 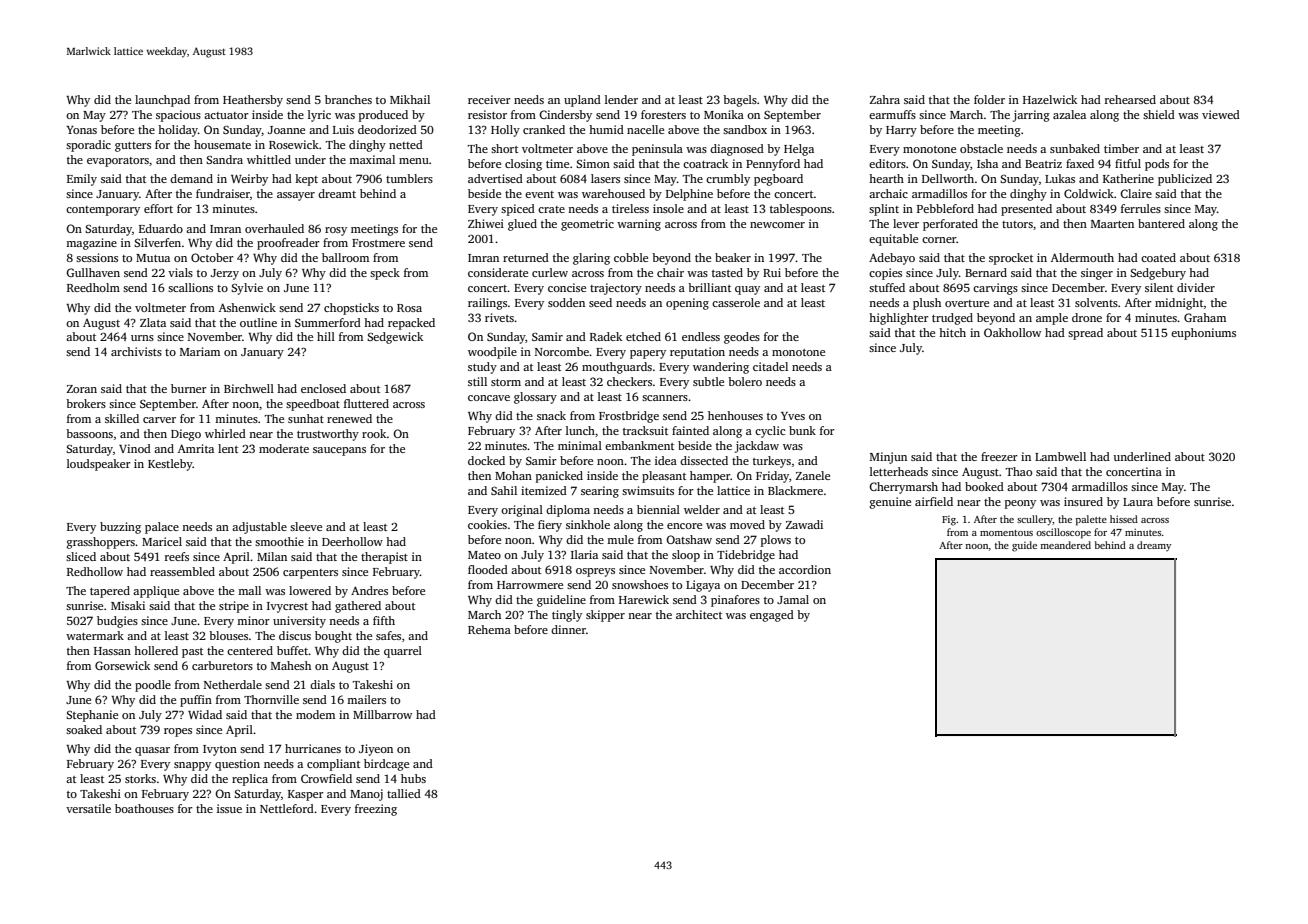 I want to click on dinner, so click(x=568, y=629).
